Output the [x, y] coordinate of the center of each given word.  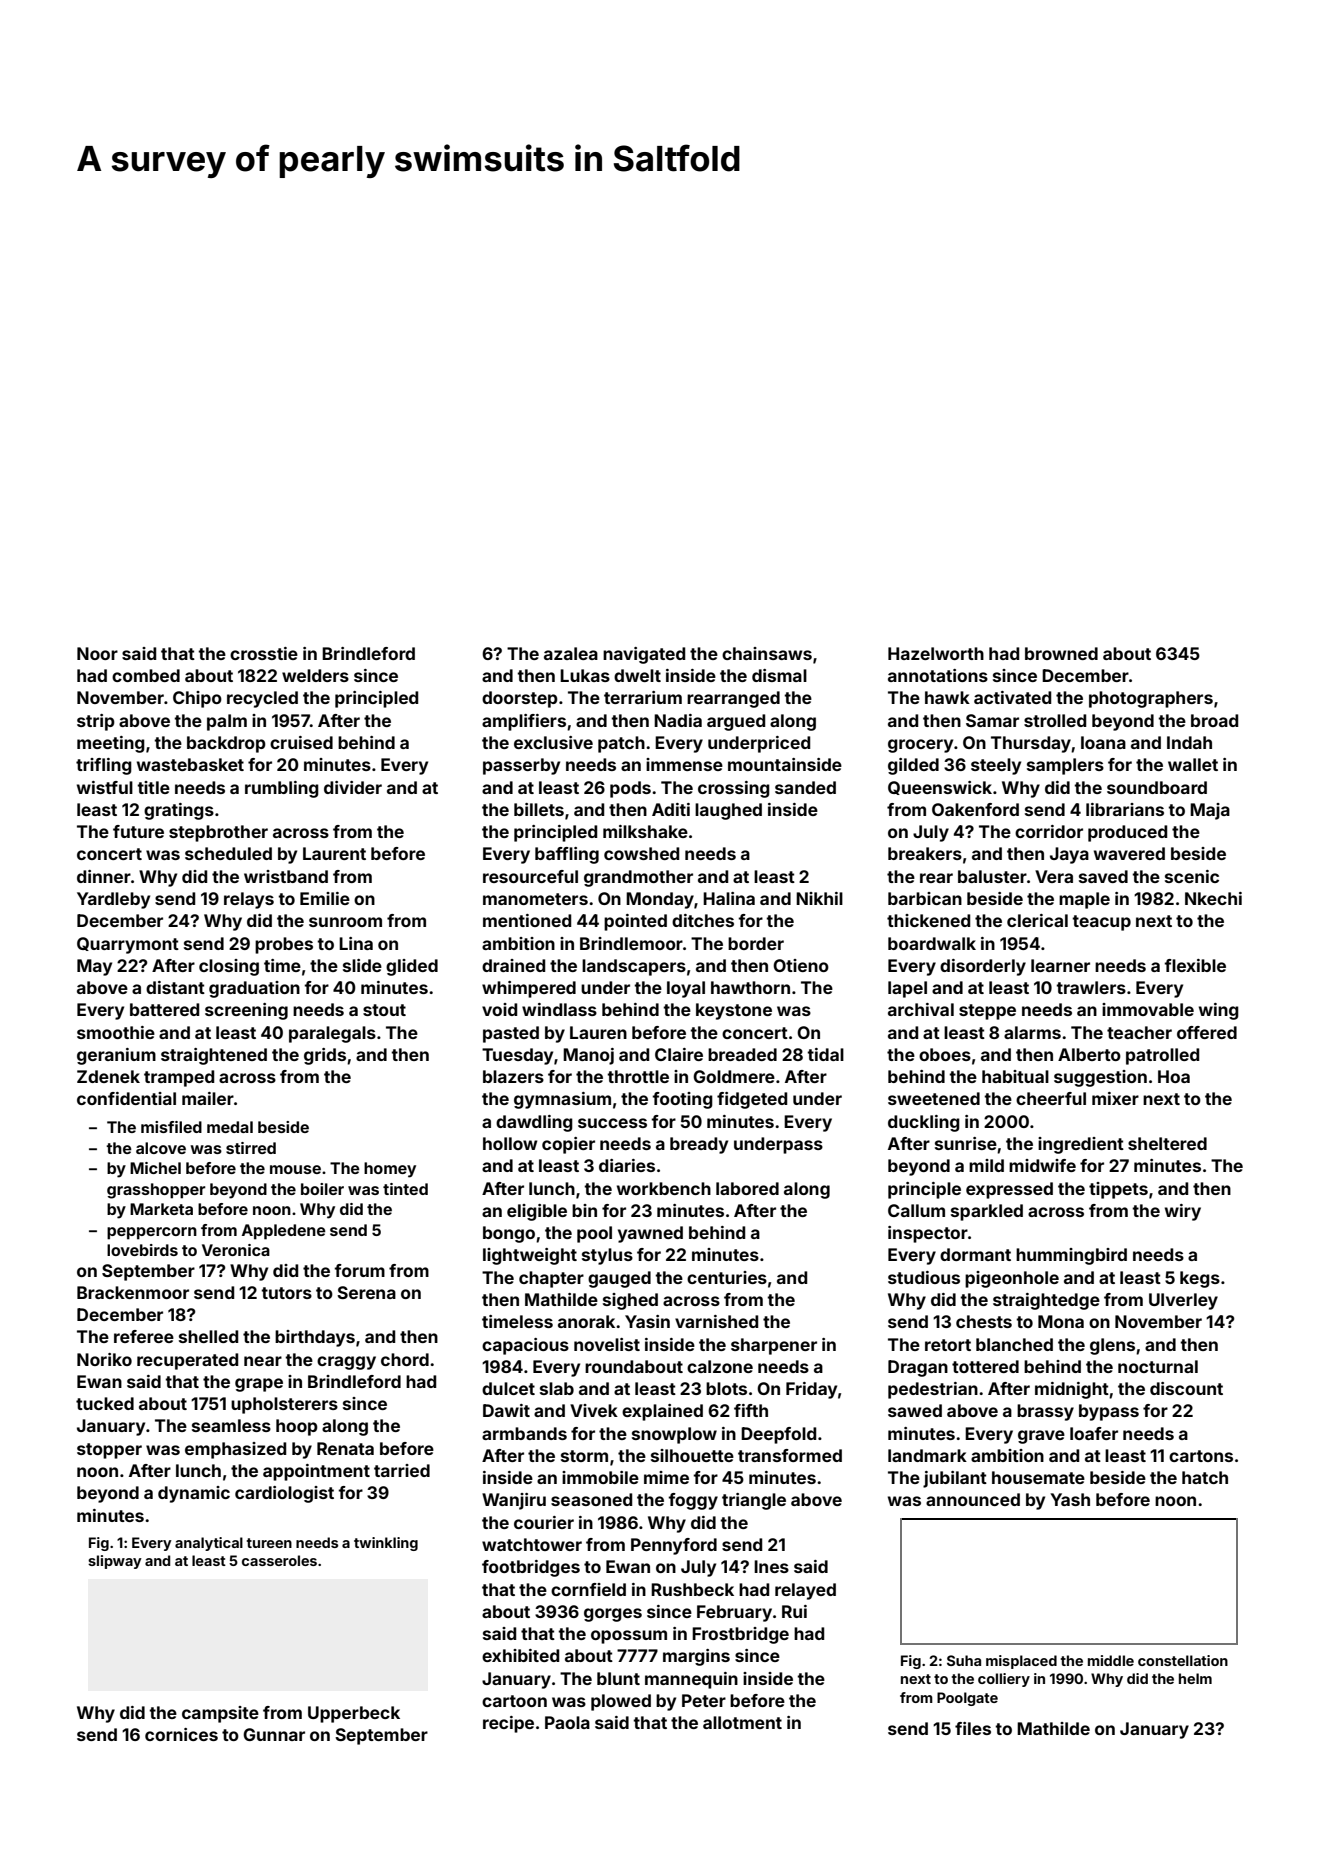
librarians [1125, 809]
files [973, 1728]
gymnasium [562, 1100]
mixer [1115, 1098]
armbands [524, 1433]
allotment [742, 1722]
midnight [1072, 1390]
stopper [109, 1451]
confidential [126, 1098]
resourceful [530, 876]
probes [284, 945]
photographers [1151, 699]
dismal [779, 675]
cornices [181, 1734]
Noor [97, 653]
